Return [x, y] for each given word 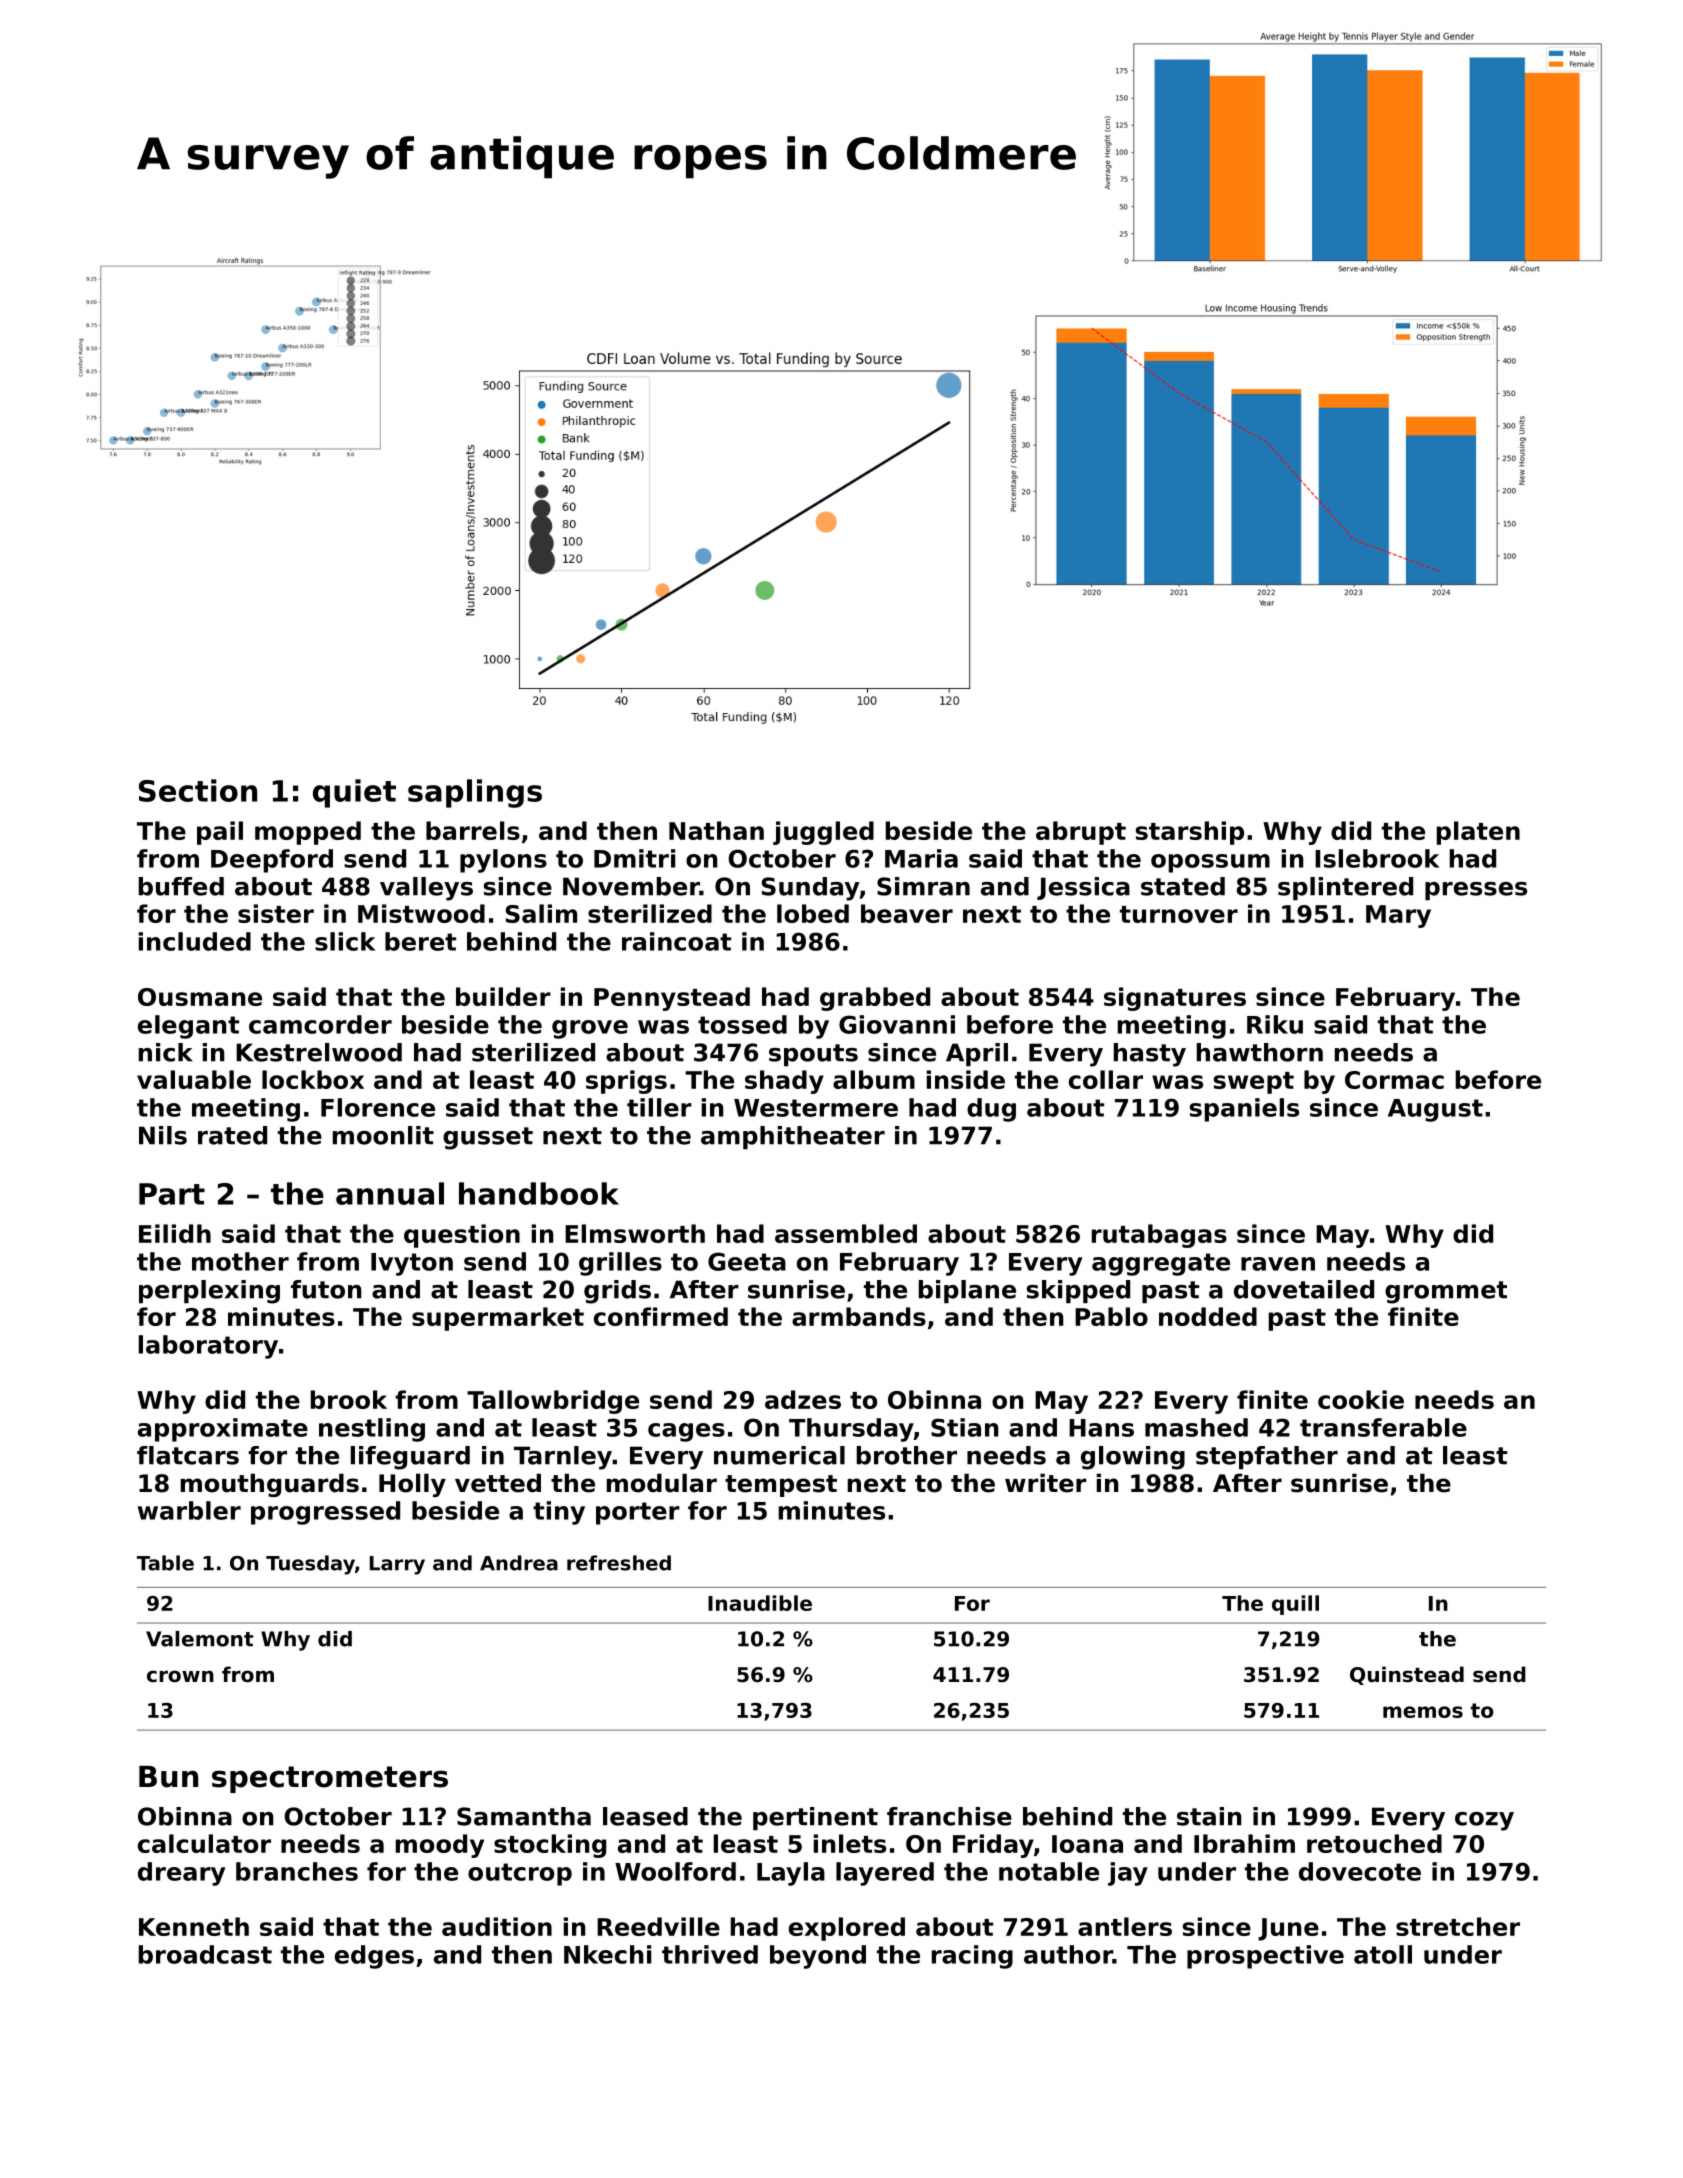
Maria [921, 858]
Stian [965, 1427]
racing [972, 1957]
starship [1190, 833]
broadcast [205, 1954]
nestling [372, 1430]
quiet [354, 793]
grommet [1446, 1292]
